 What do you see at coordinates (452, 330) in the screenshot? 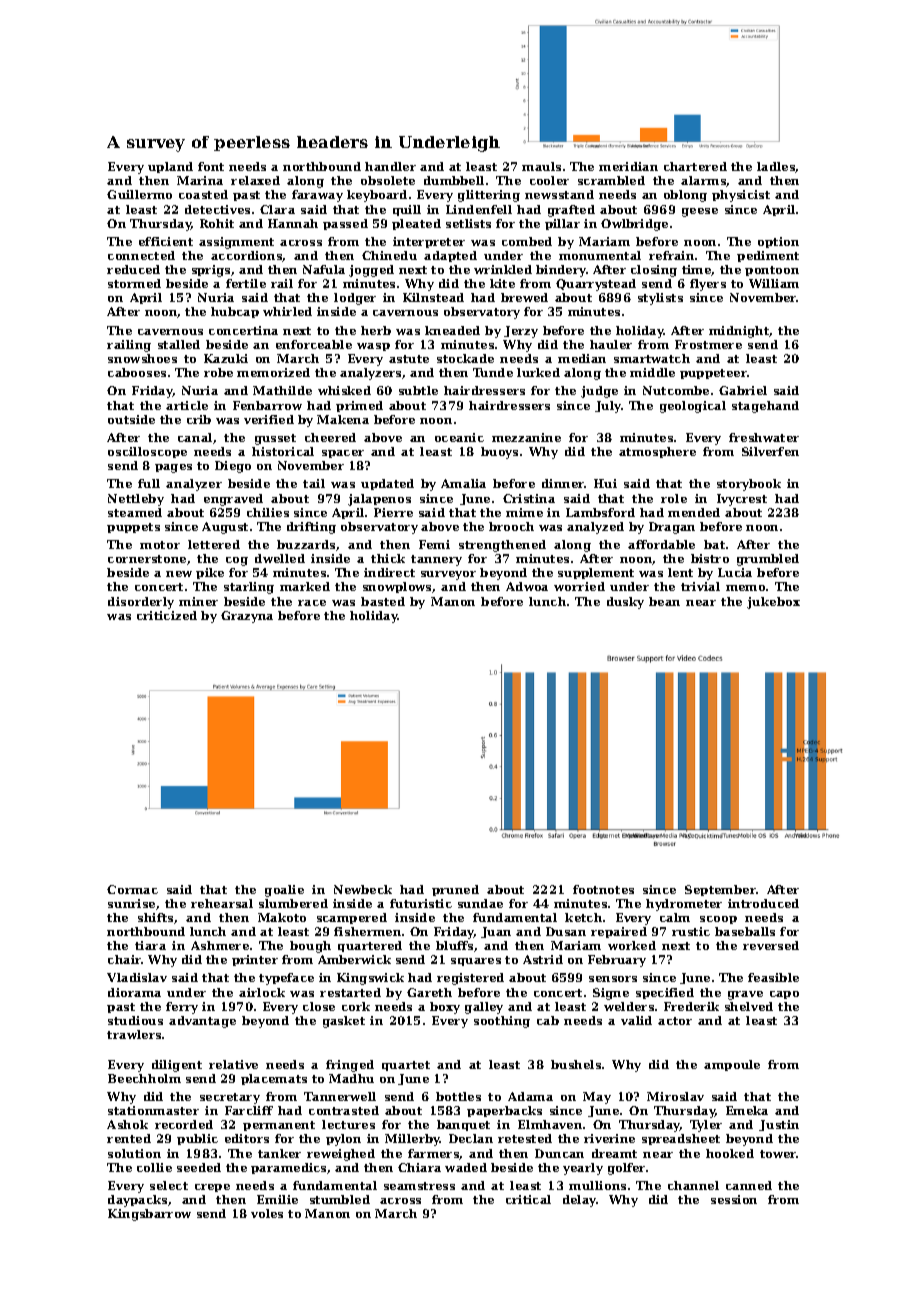
I see `kneaded` at bounding box center [452, 330].
